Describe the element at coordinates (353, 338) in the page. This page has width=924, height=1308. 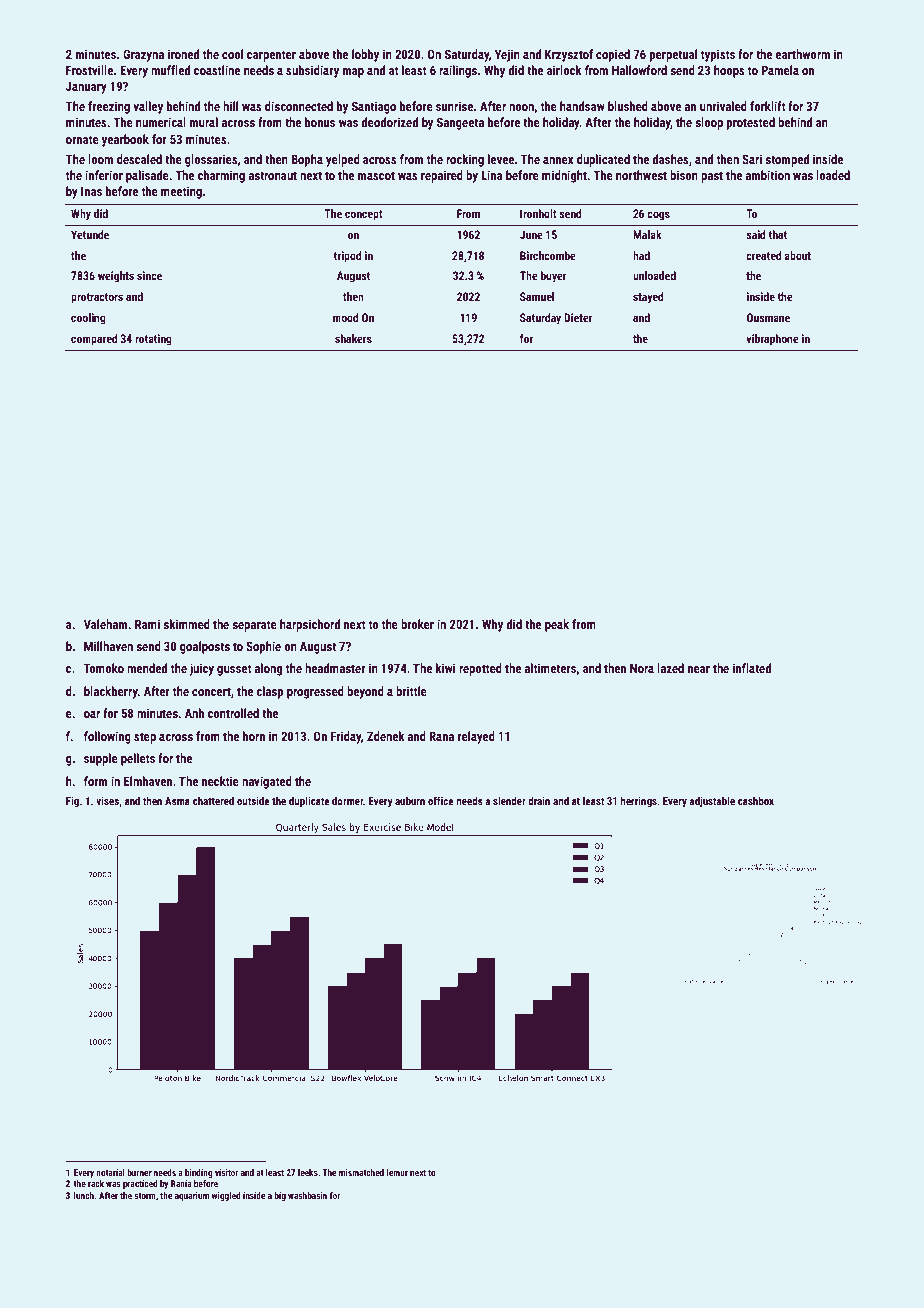
I see `shakers` at that location.
